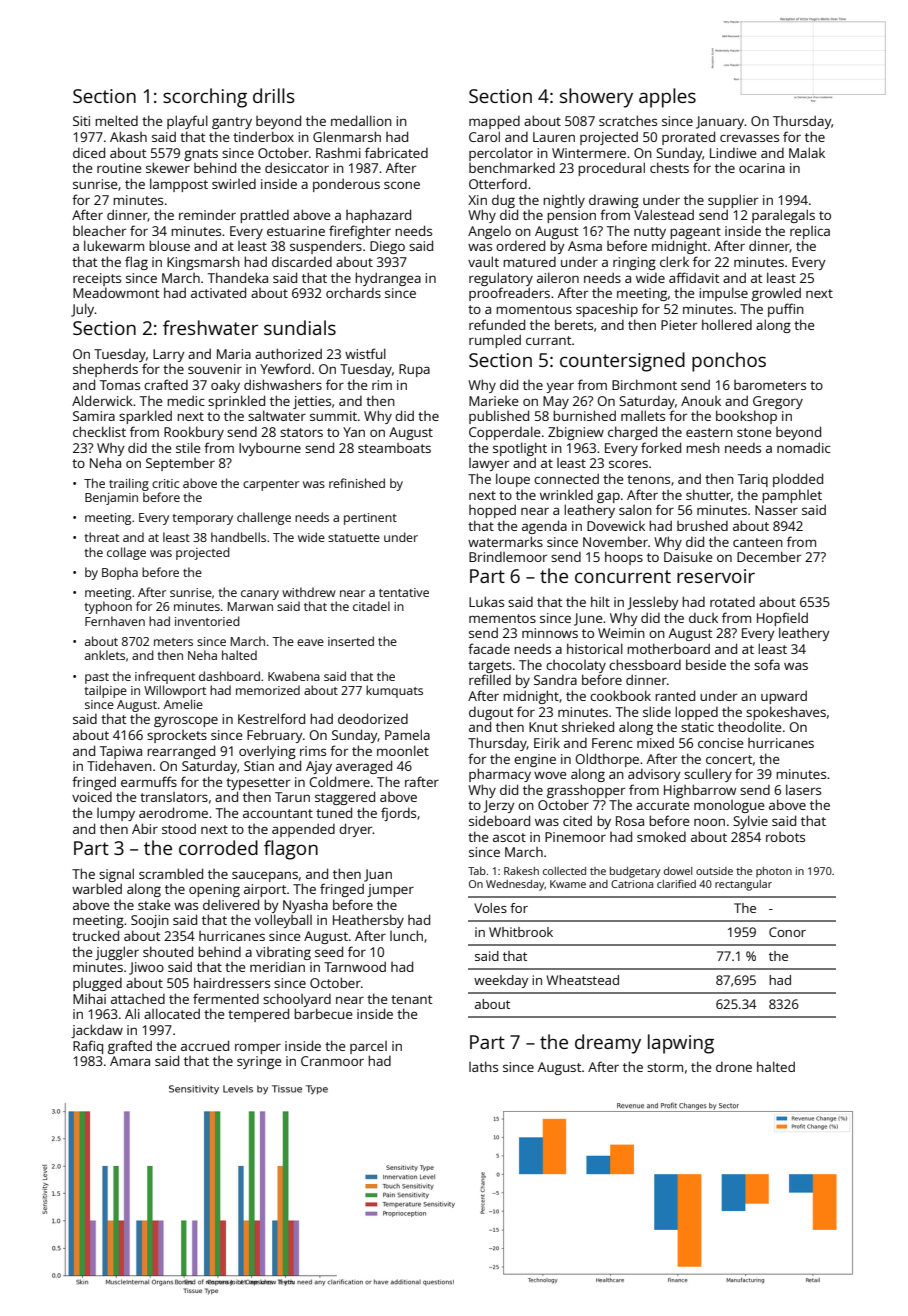  I want to click on Akash, so click(128, 136).
